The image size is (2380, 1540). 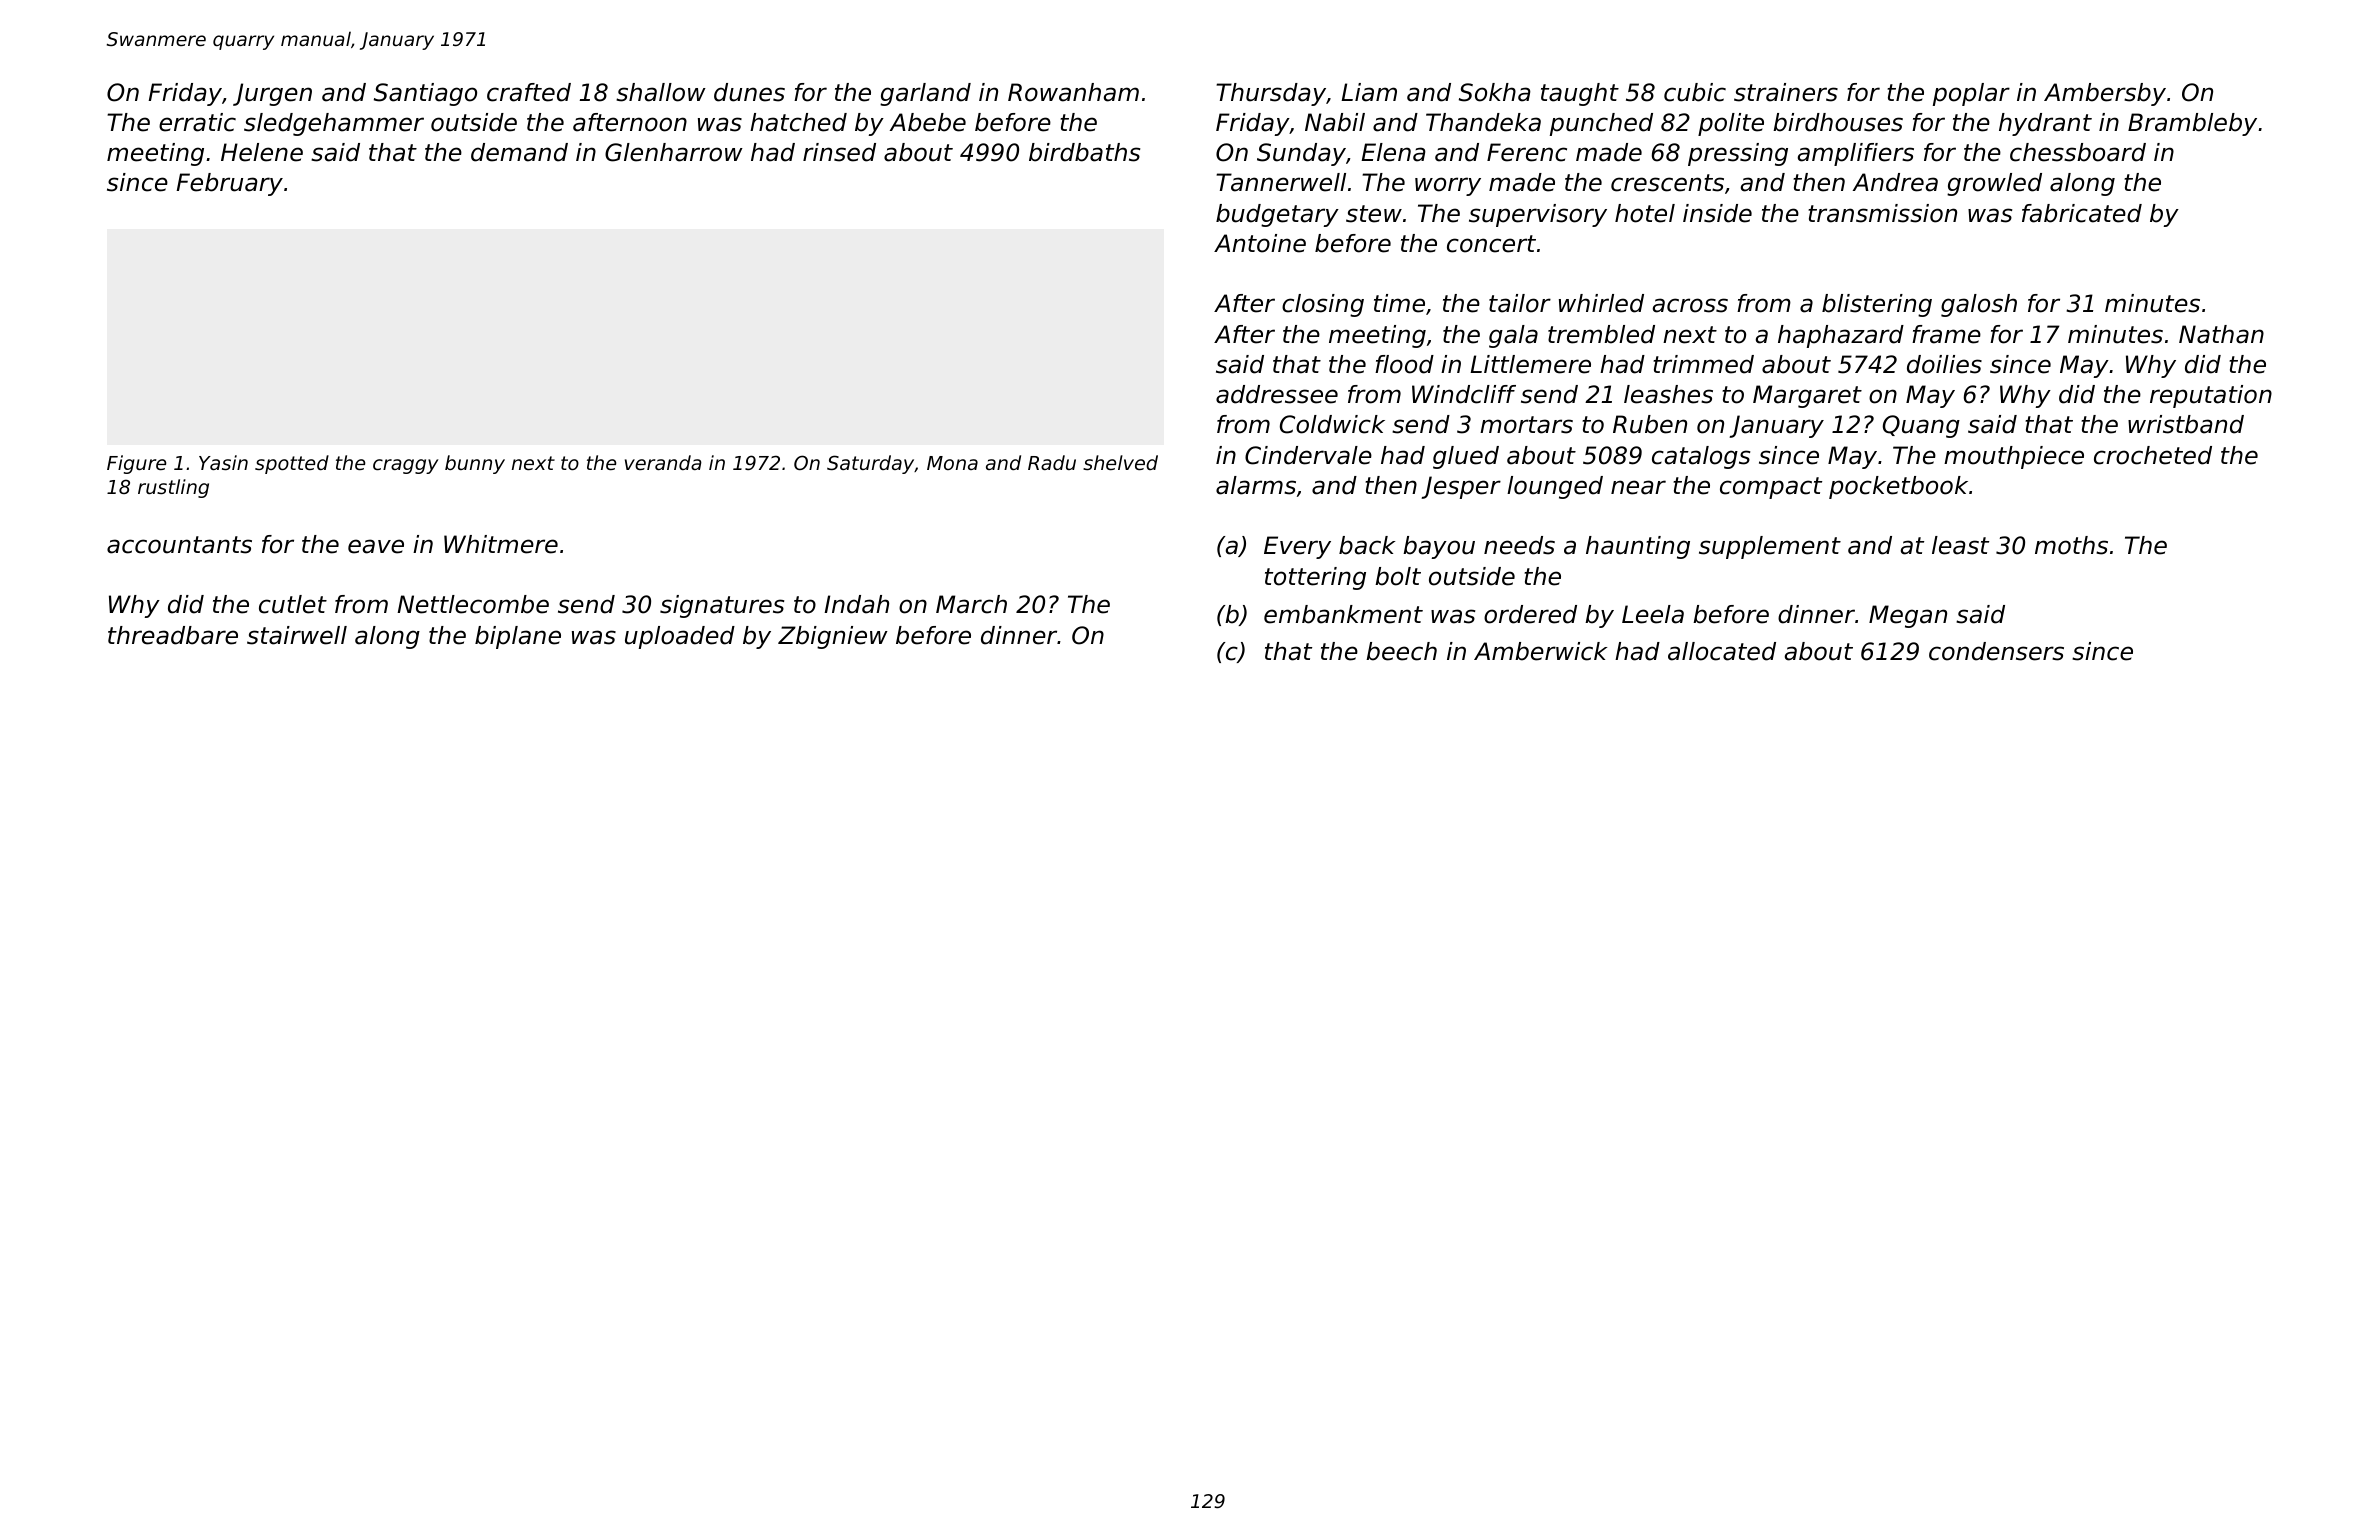 What do you see at coordinates (663, 462) in the screenshot?
I see `veranda` at bounding box center [663, 462].
